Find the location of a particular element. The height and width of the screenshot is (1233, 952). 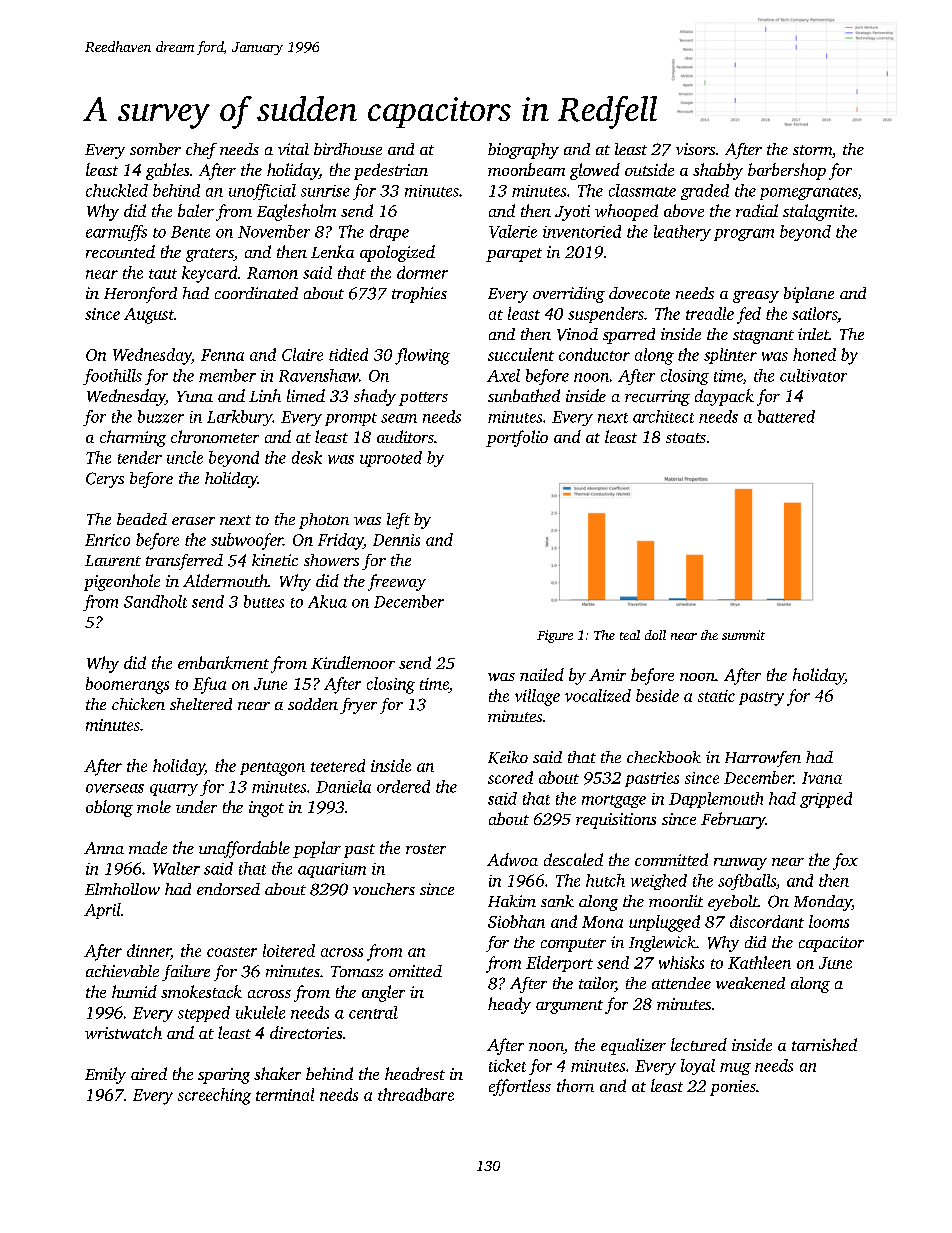

treadle is located at coordinates (710, 313).
